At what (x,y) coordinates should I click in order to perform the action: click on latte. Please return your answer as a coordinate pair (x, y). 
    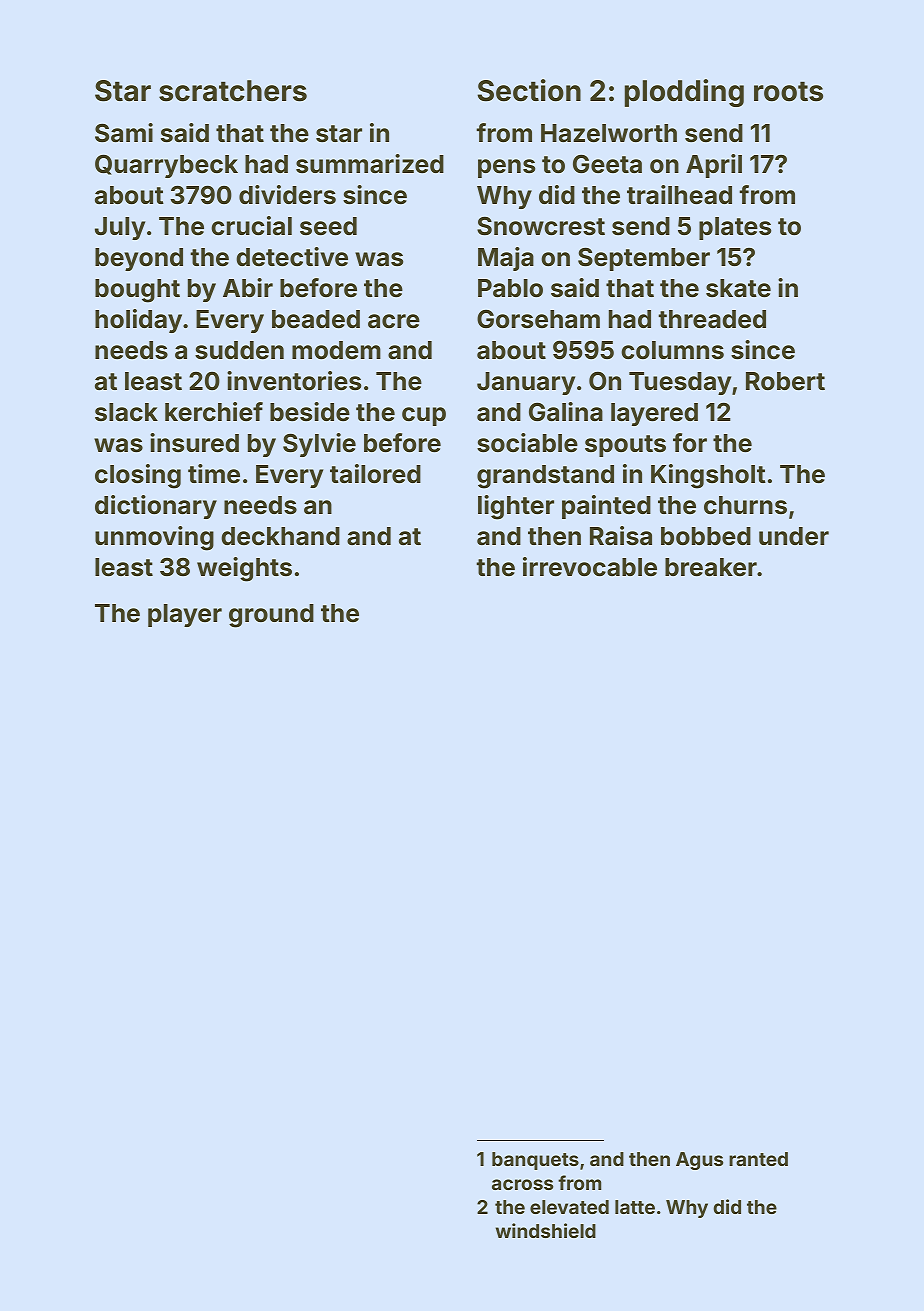
    Looking at the image, I should click on (635, 1207).
